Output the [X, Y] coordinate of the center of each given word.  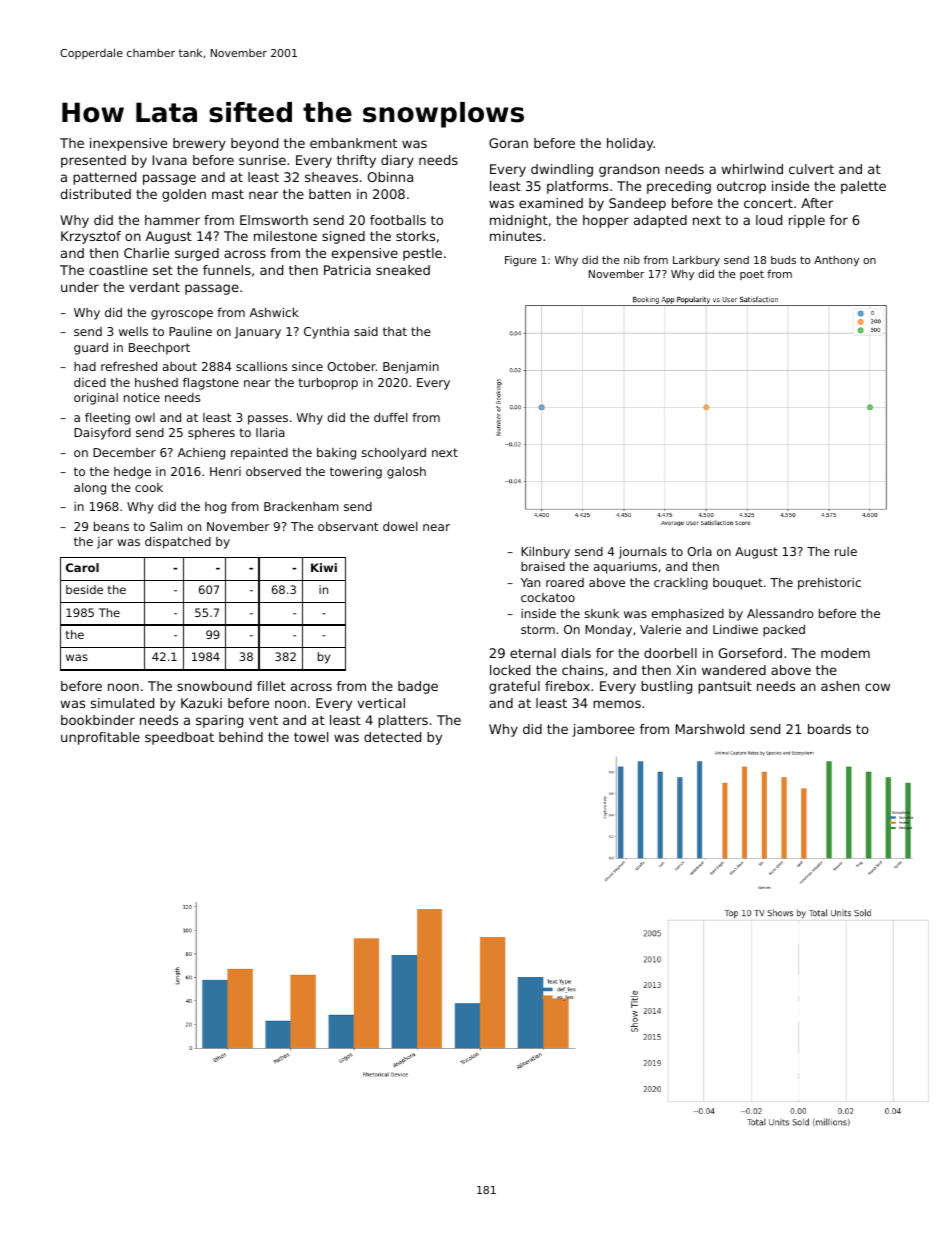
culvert [811, 169]
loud [769, 220]
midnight [519, 221]
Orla [699, 551]
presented [93, 161]
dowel [400, 526]
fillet [271, 686]
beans [111, 526]
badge [418, 687]
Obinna [390, 177]
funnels [227, 270]
